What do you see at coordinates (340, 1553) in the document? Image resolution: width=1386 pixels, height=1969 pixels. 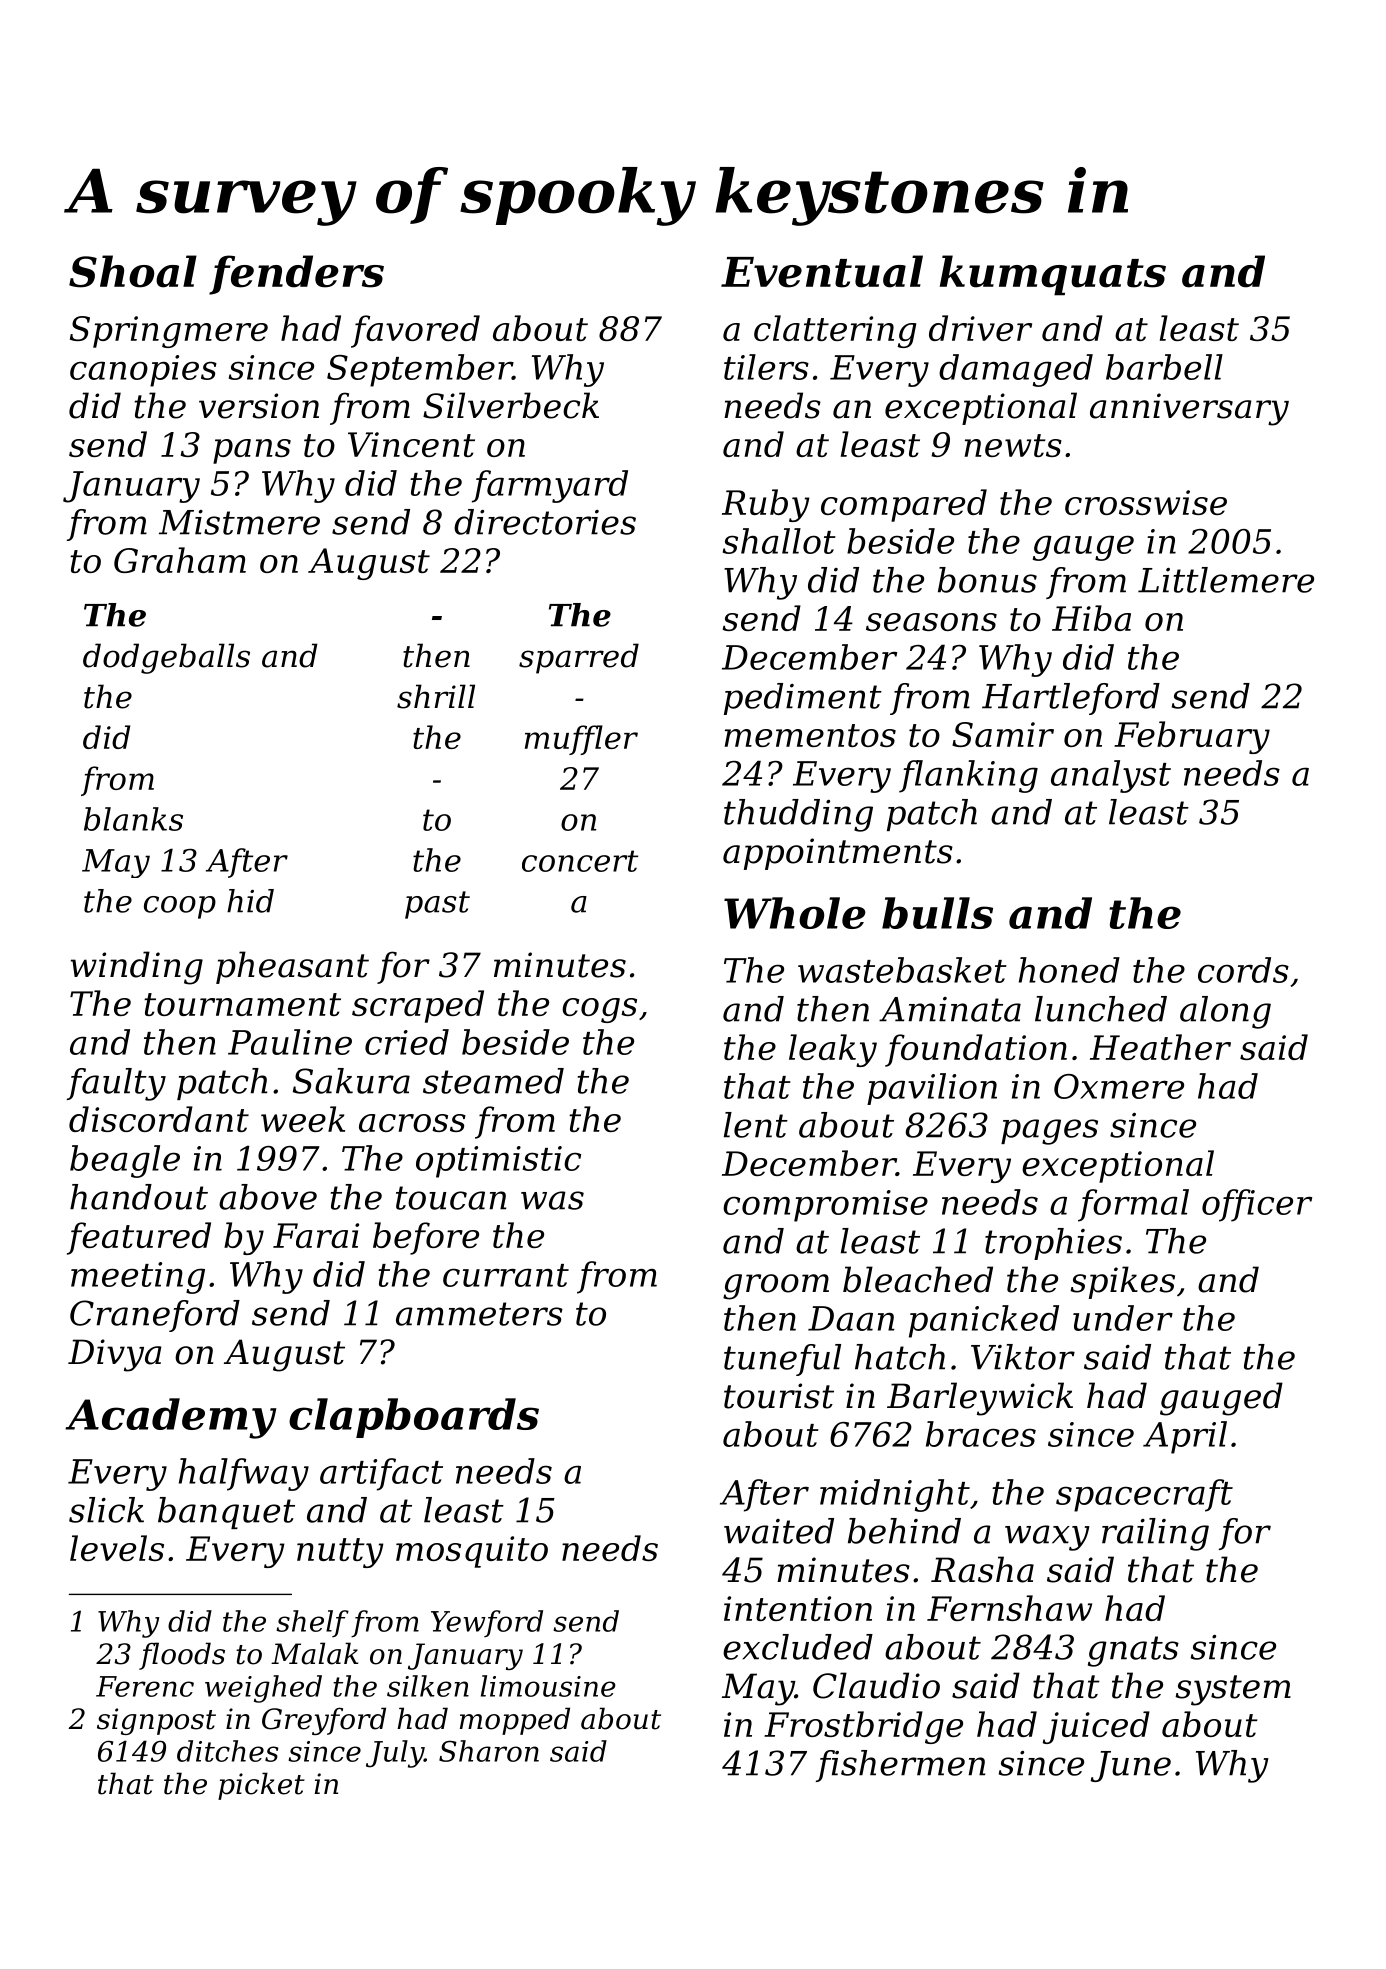 I see `nutty` at bounding box center [340, 1553].
